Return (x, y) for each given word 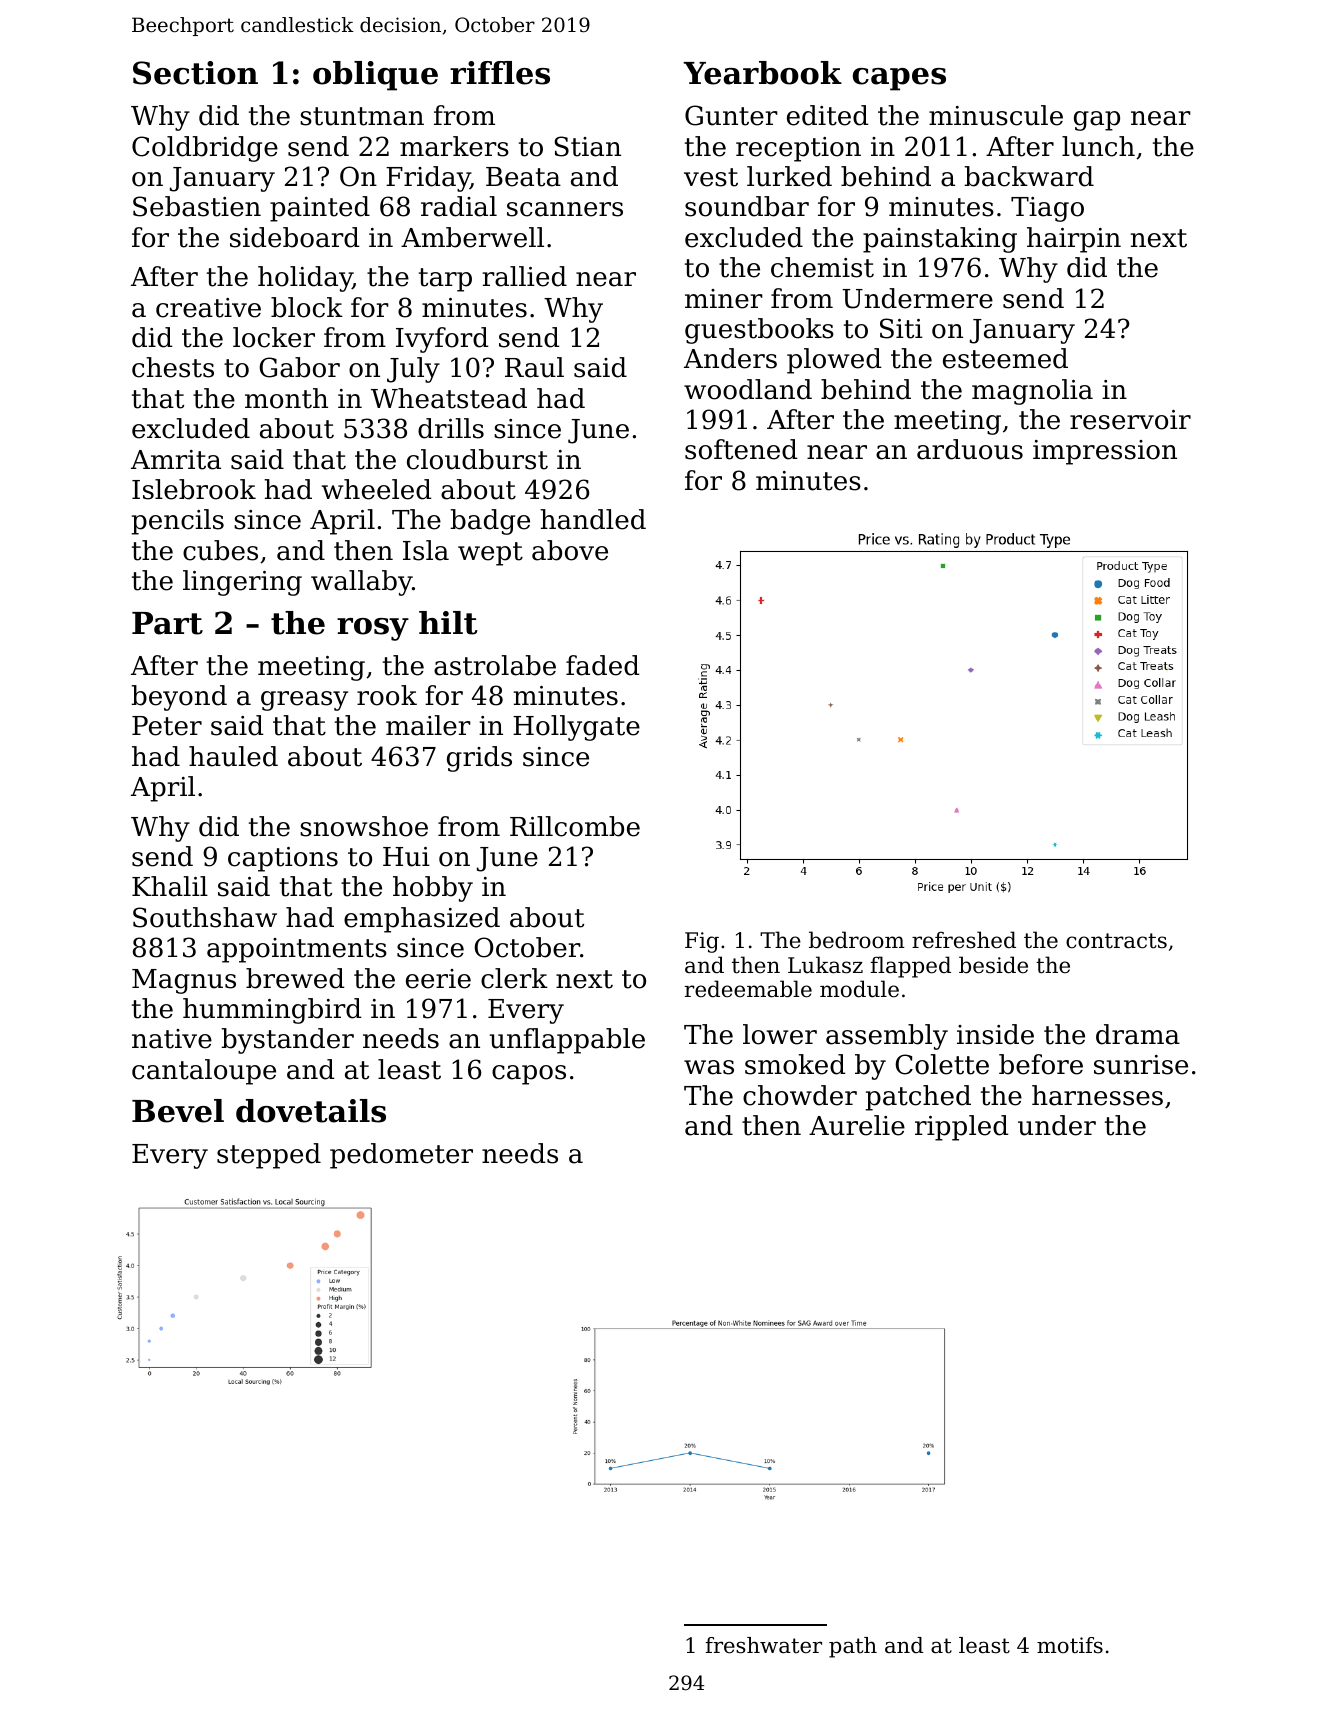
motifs (1070, 1645)
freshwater (764, 1645)
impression (1105, 452)
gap (1097, 121)
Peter (167, 726)
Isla (426, 550)
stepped (269, 1156)
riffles (500, 73)
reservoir (1130, 420)
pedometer (401, 1156)
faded (603, 665)
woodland (748, 389)
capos (529, 1075)
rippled (962, 1128)
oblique (375, 76)
